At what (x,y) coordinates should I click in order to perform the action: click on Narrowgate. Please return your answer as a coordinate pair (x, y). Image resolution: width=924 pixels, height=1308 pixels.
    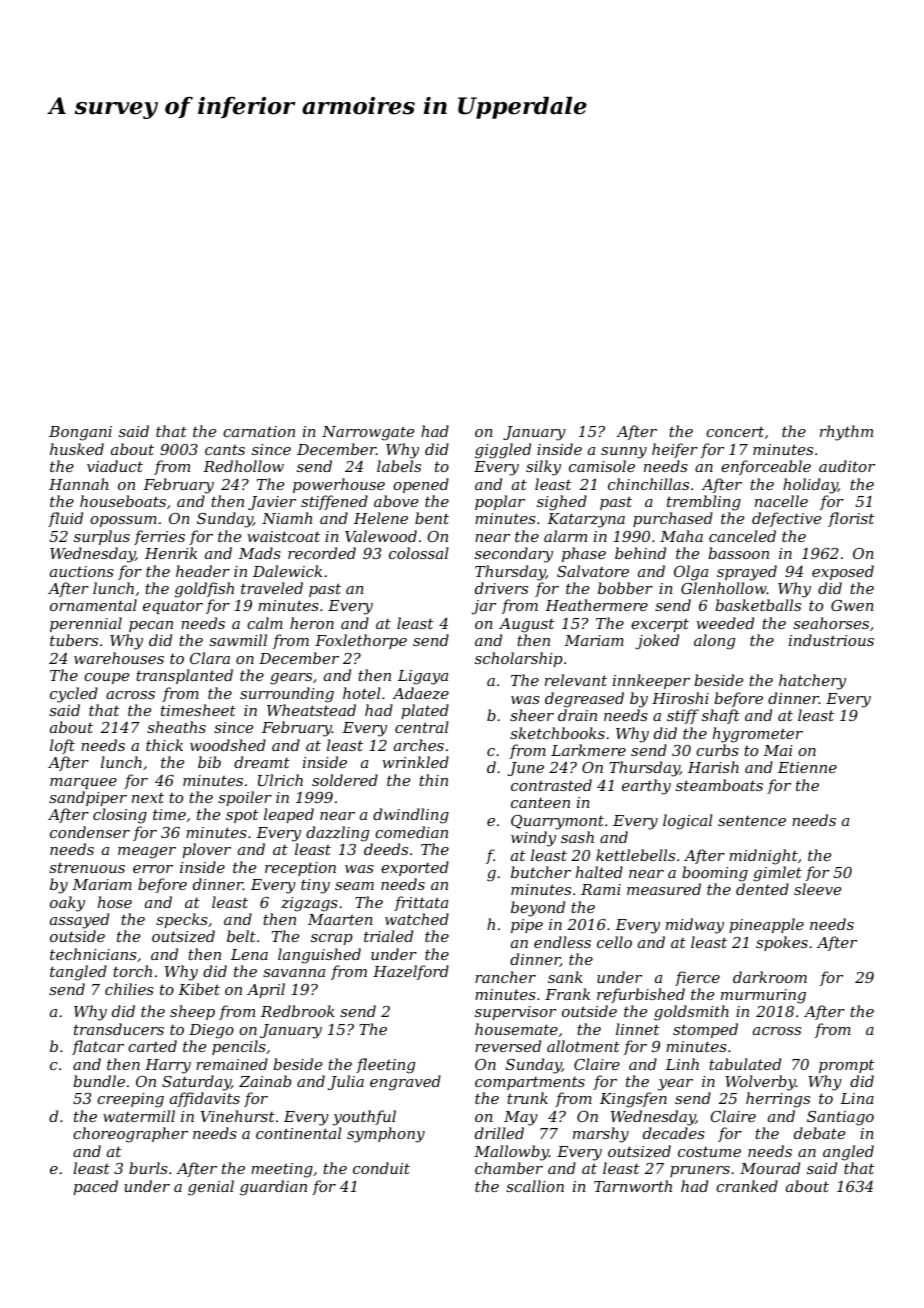
    Looking at the image, I should click on (368, 433).
